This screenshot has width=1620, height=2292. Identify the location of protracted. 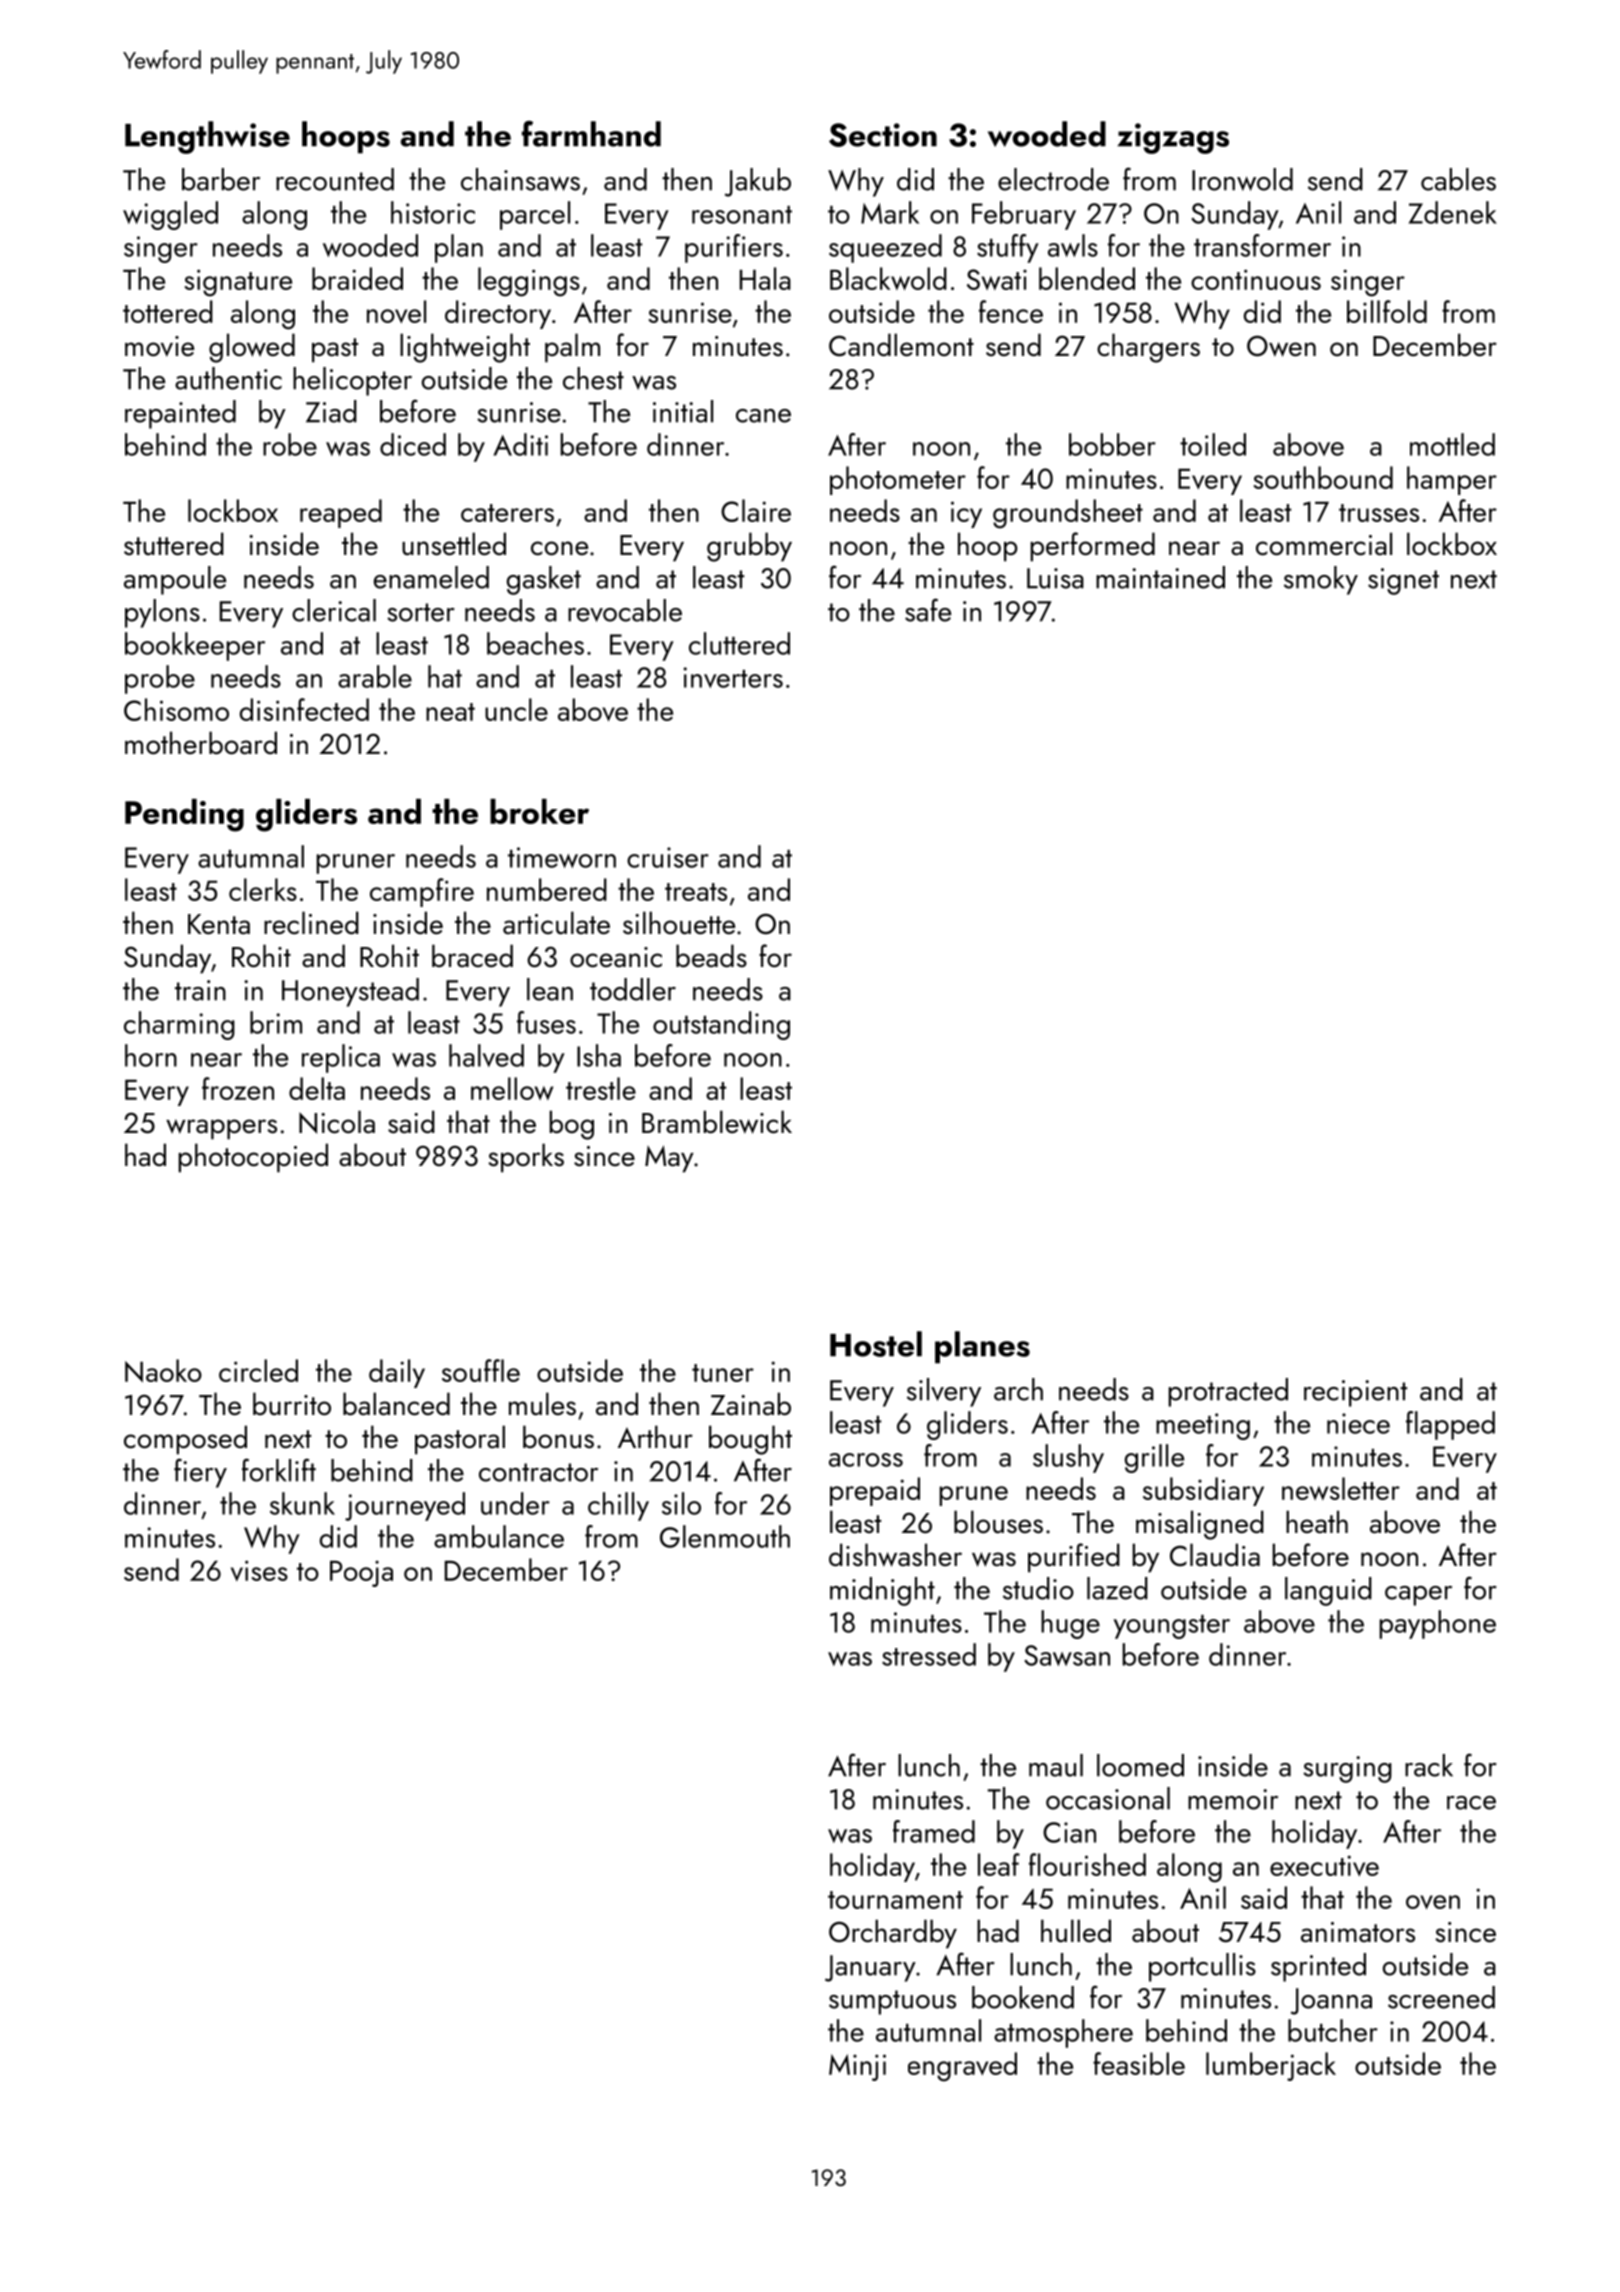
(1228, 1392).
